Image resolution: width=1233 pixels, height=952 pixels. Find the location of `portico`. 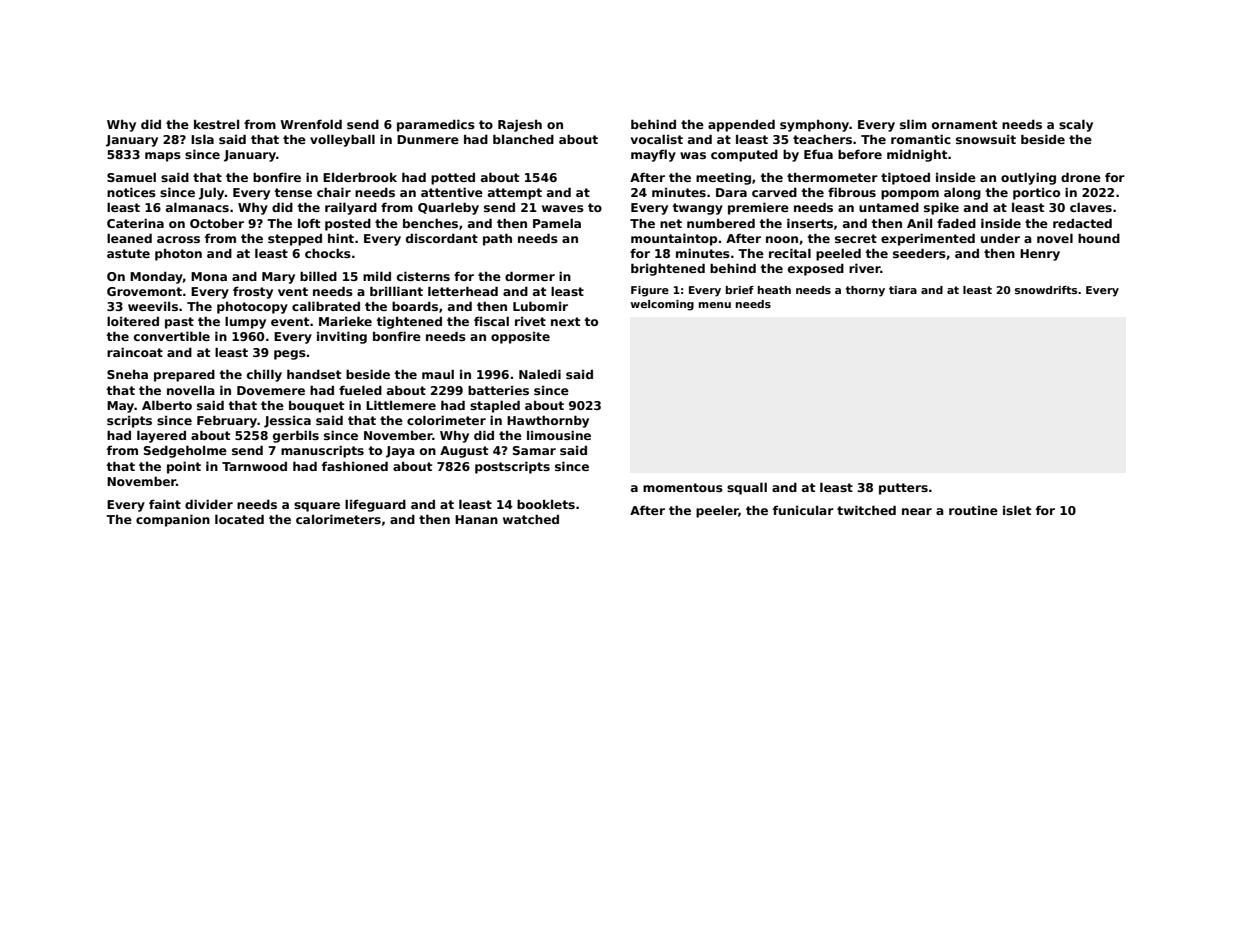

portico is located at coordinates (1036, 194).
